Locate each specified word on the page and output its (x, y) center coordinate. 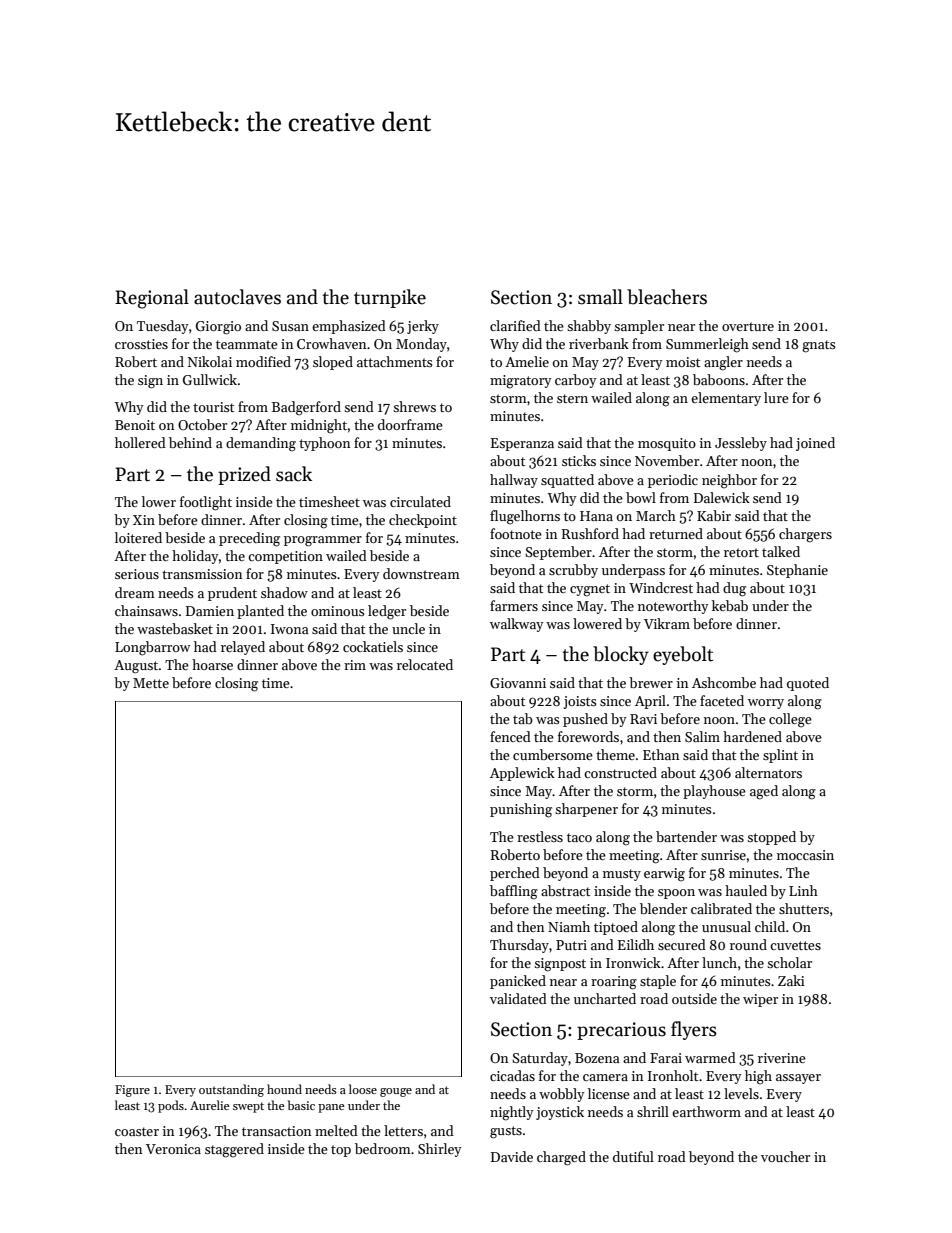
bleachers (667, 297)
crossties (141, 344)
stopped (771, 838)
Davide (512, 1156)
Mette (151, 683)
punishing (521, 810)
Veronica (173, 1149)
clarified (515, 325)
